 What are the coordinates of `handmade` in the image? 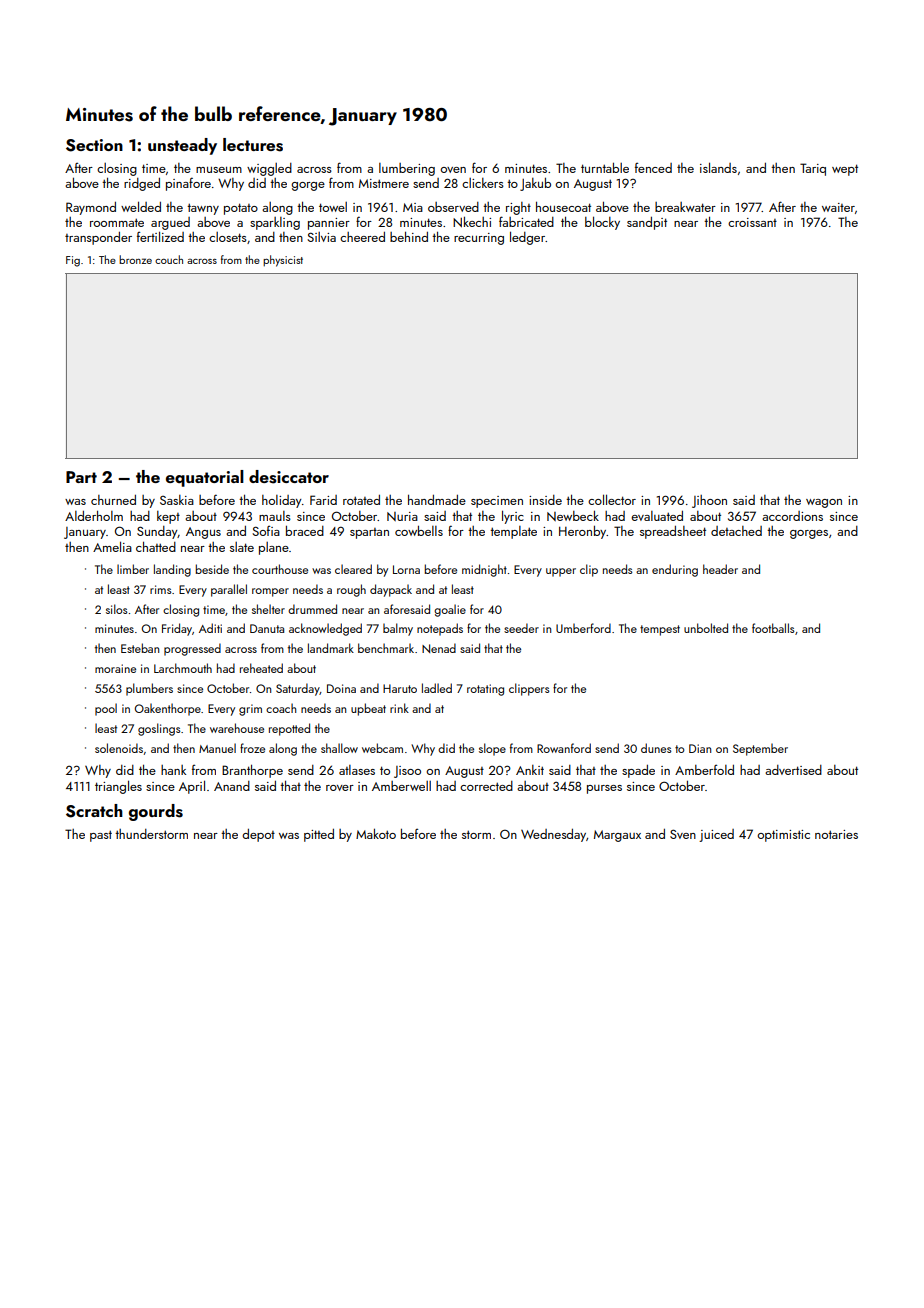 It's located at (437, 499).
